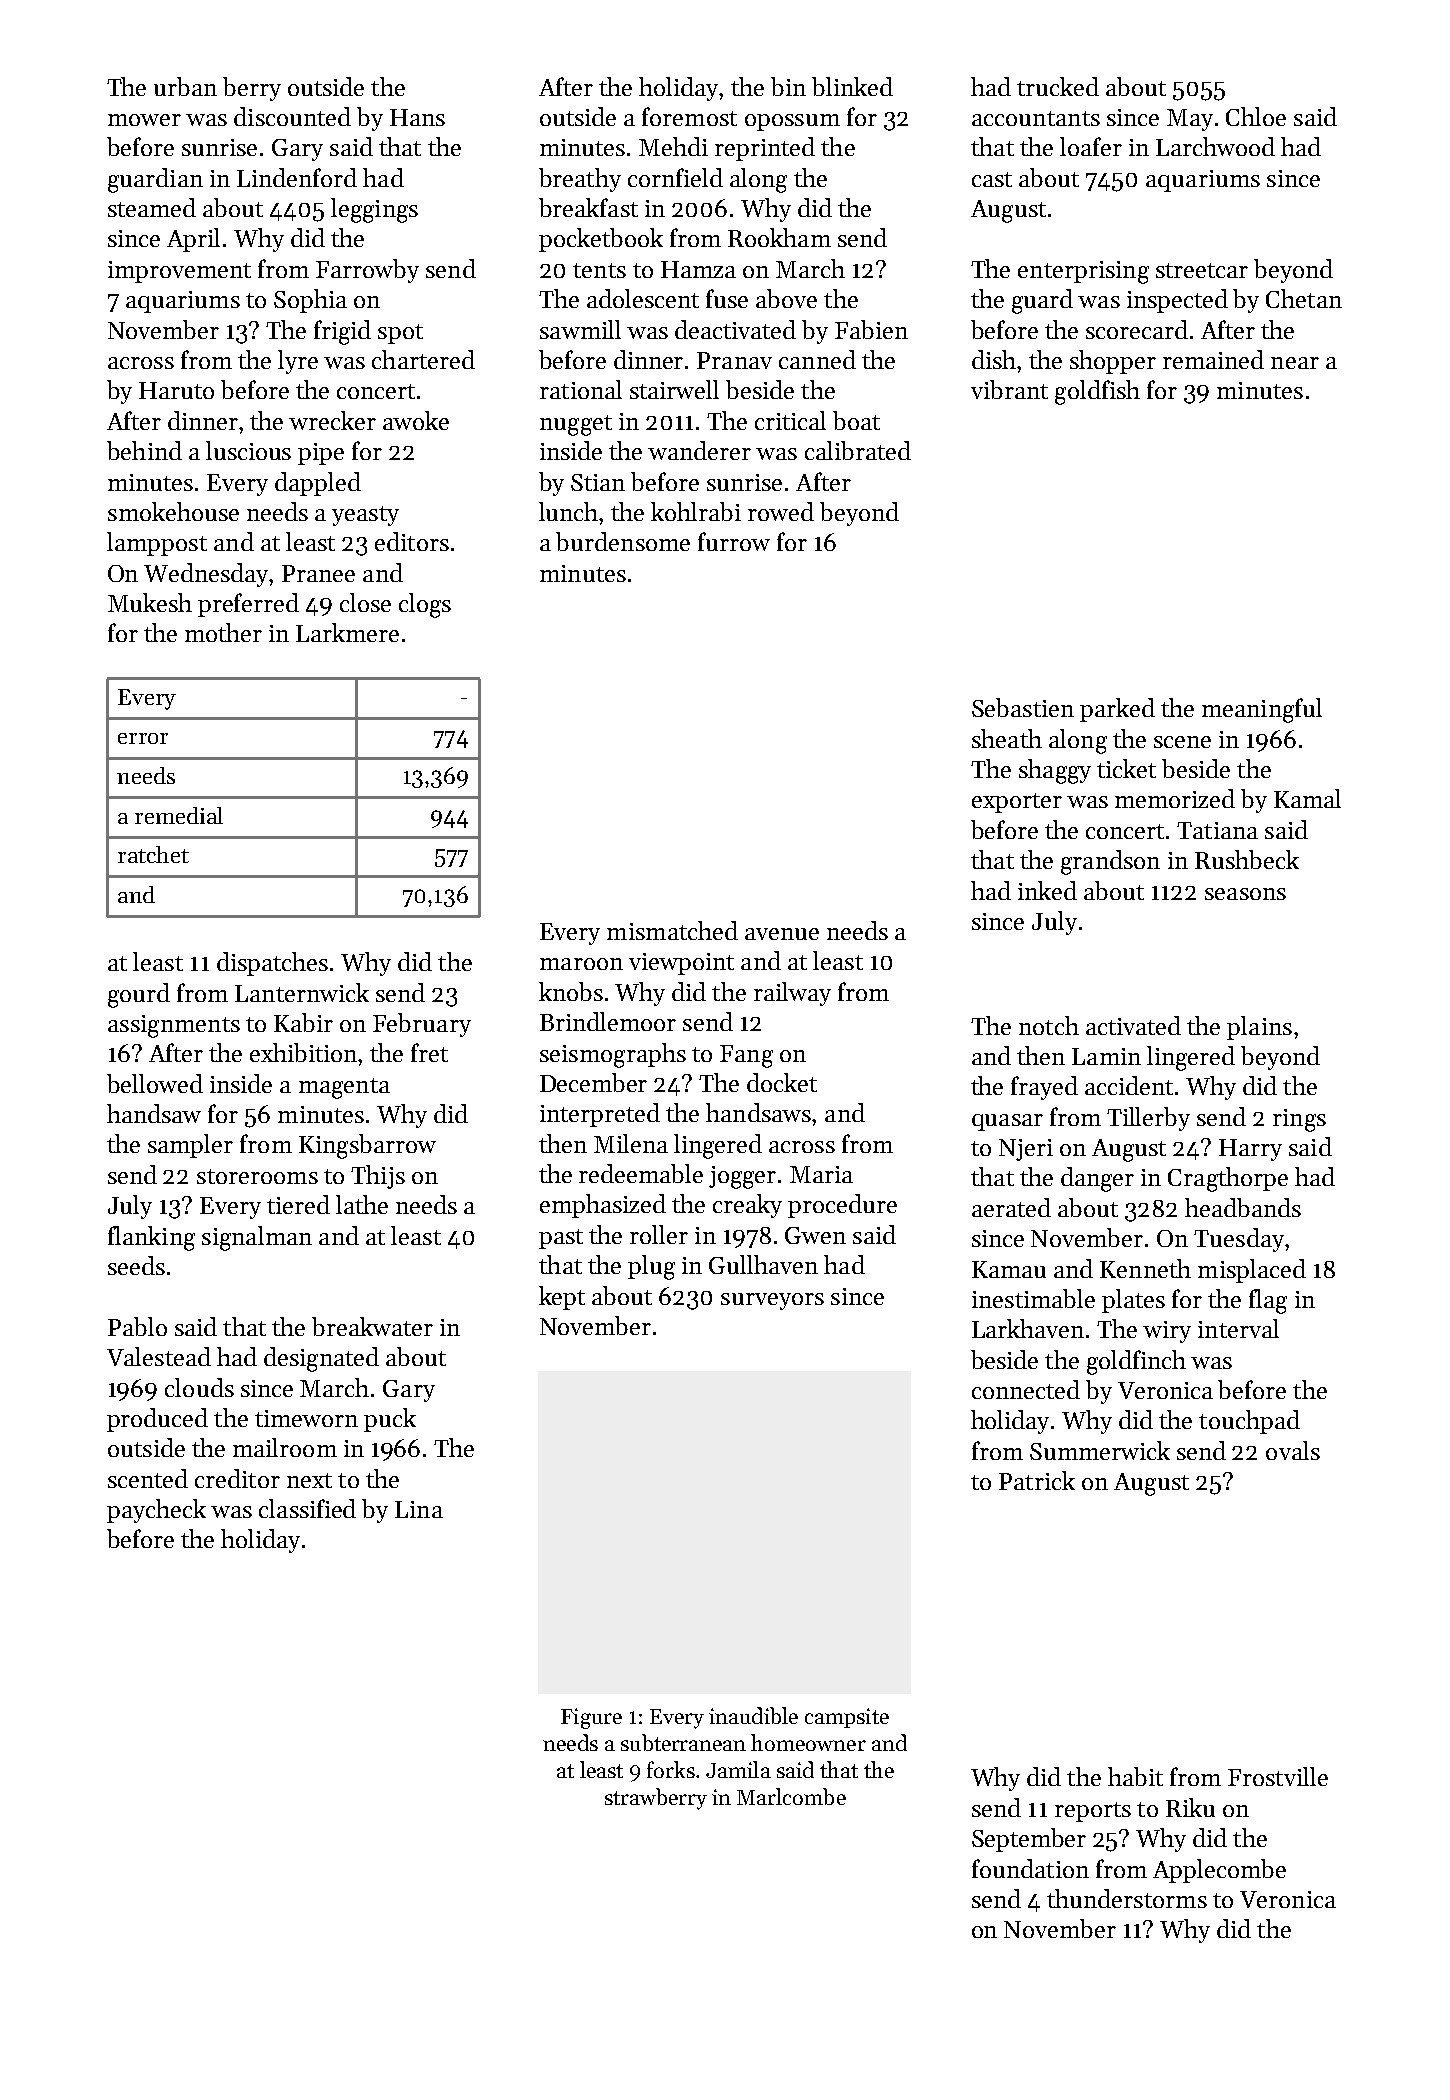 The width and height of the screenshot is (1450, 2100). Describe the element at coordinates (753, 1715) in the screenshot. I see `inaudible` at that location.
